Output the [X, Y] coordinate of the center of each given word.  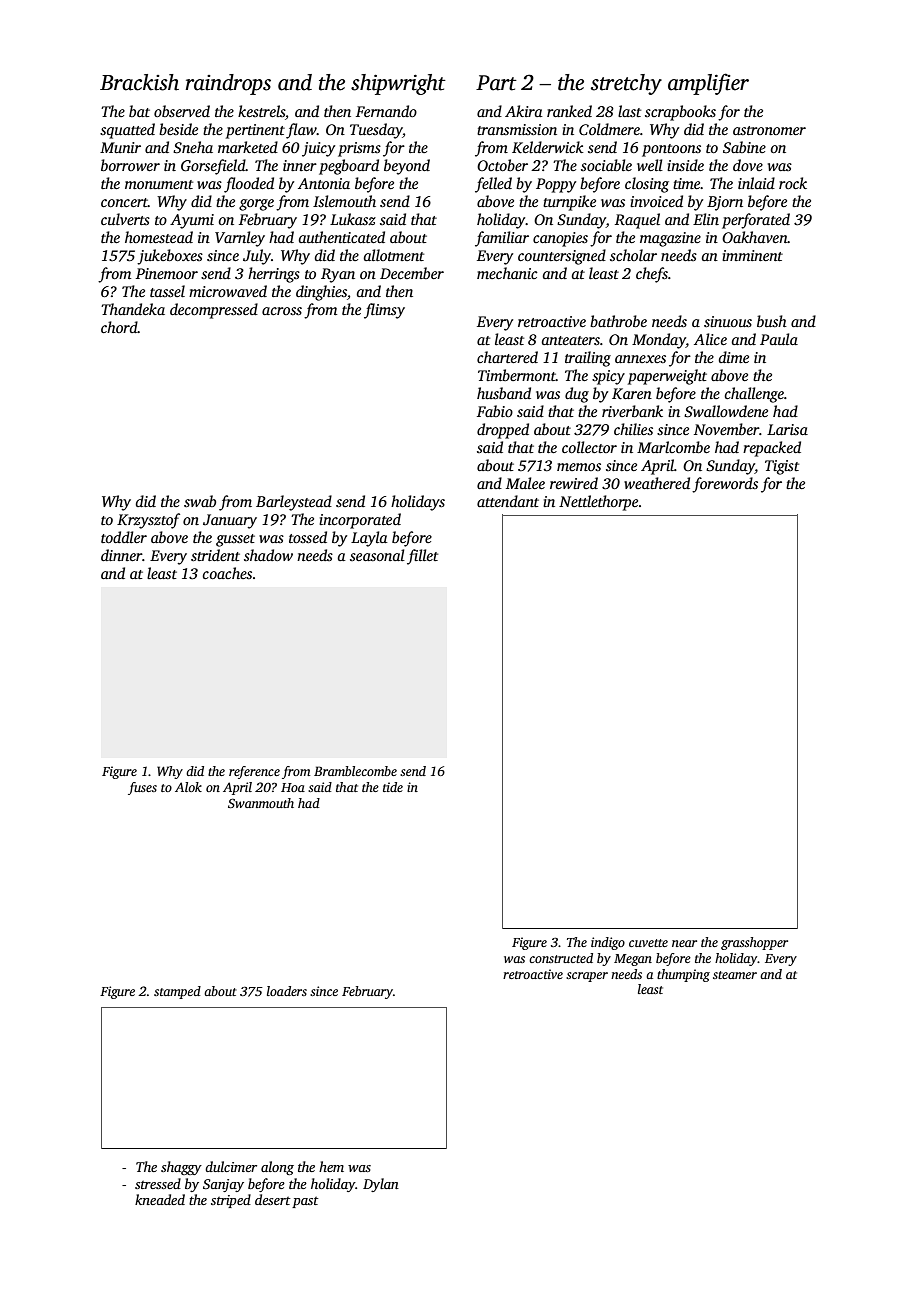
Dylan [381, 1185]
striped [231, 1201]
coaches [227, 573]
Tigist [782, 467]
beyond [407, 167]
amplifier [708, 84]
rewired [574, 483]
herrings [274, 275]
